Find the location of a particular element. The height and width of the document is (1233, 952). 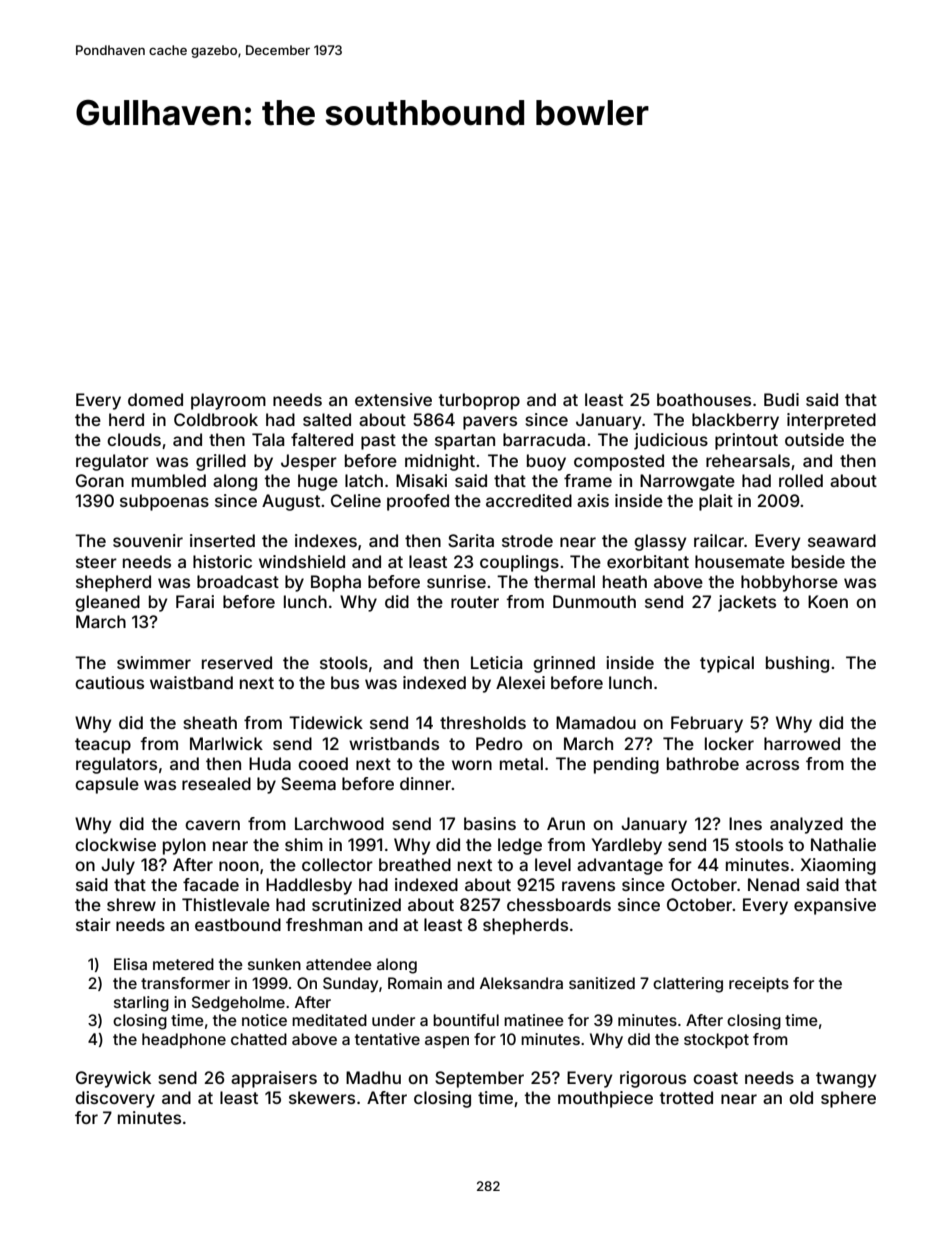

Narrowgate is located at coordinates (687, 482).
